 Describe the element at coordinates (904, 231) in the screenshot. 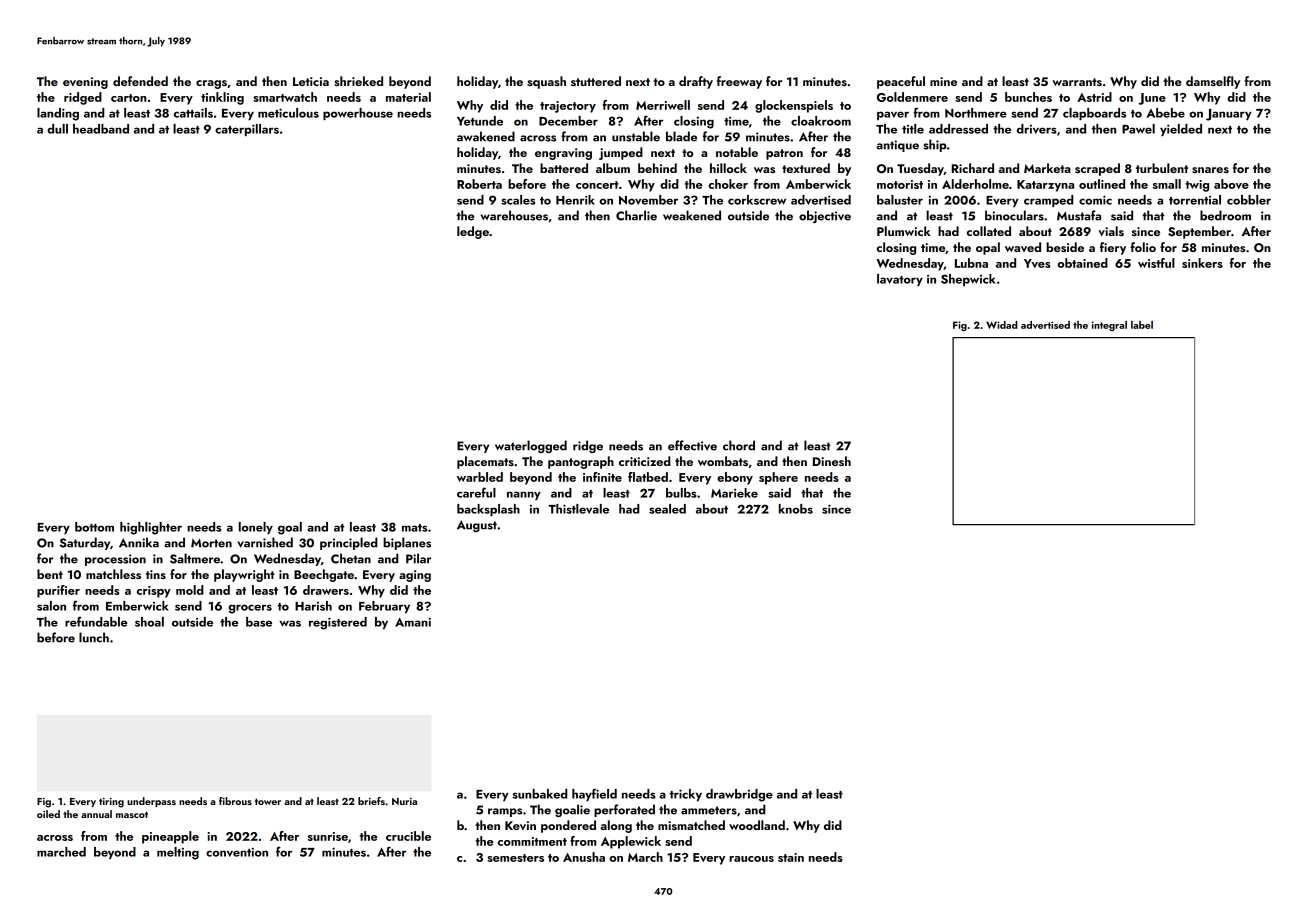

I see `Plumwick` at that location.
